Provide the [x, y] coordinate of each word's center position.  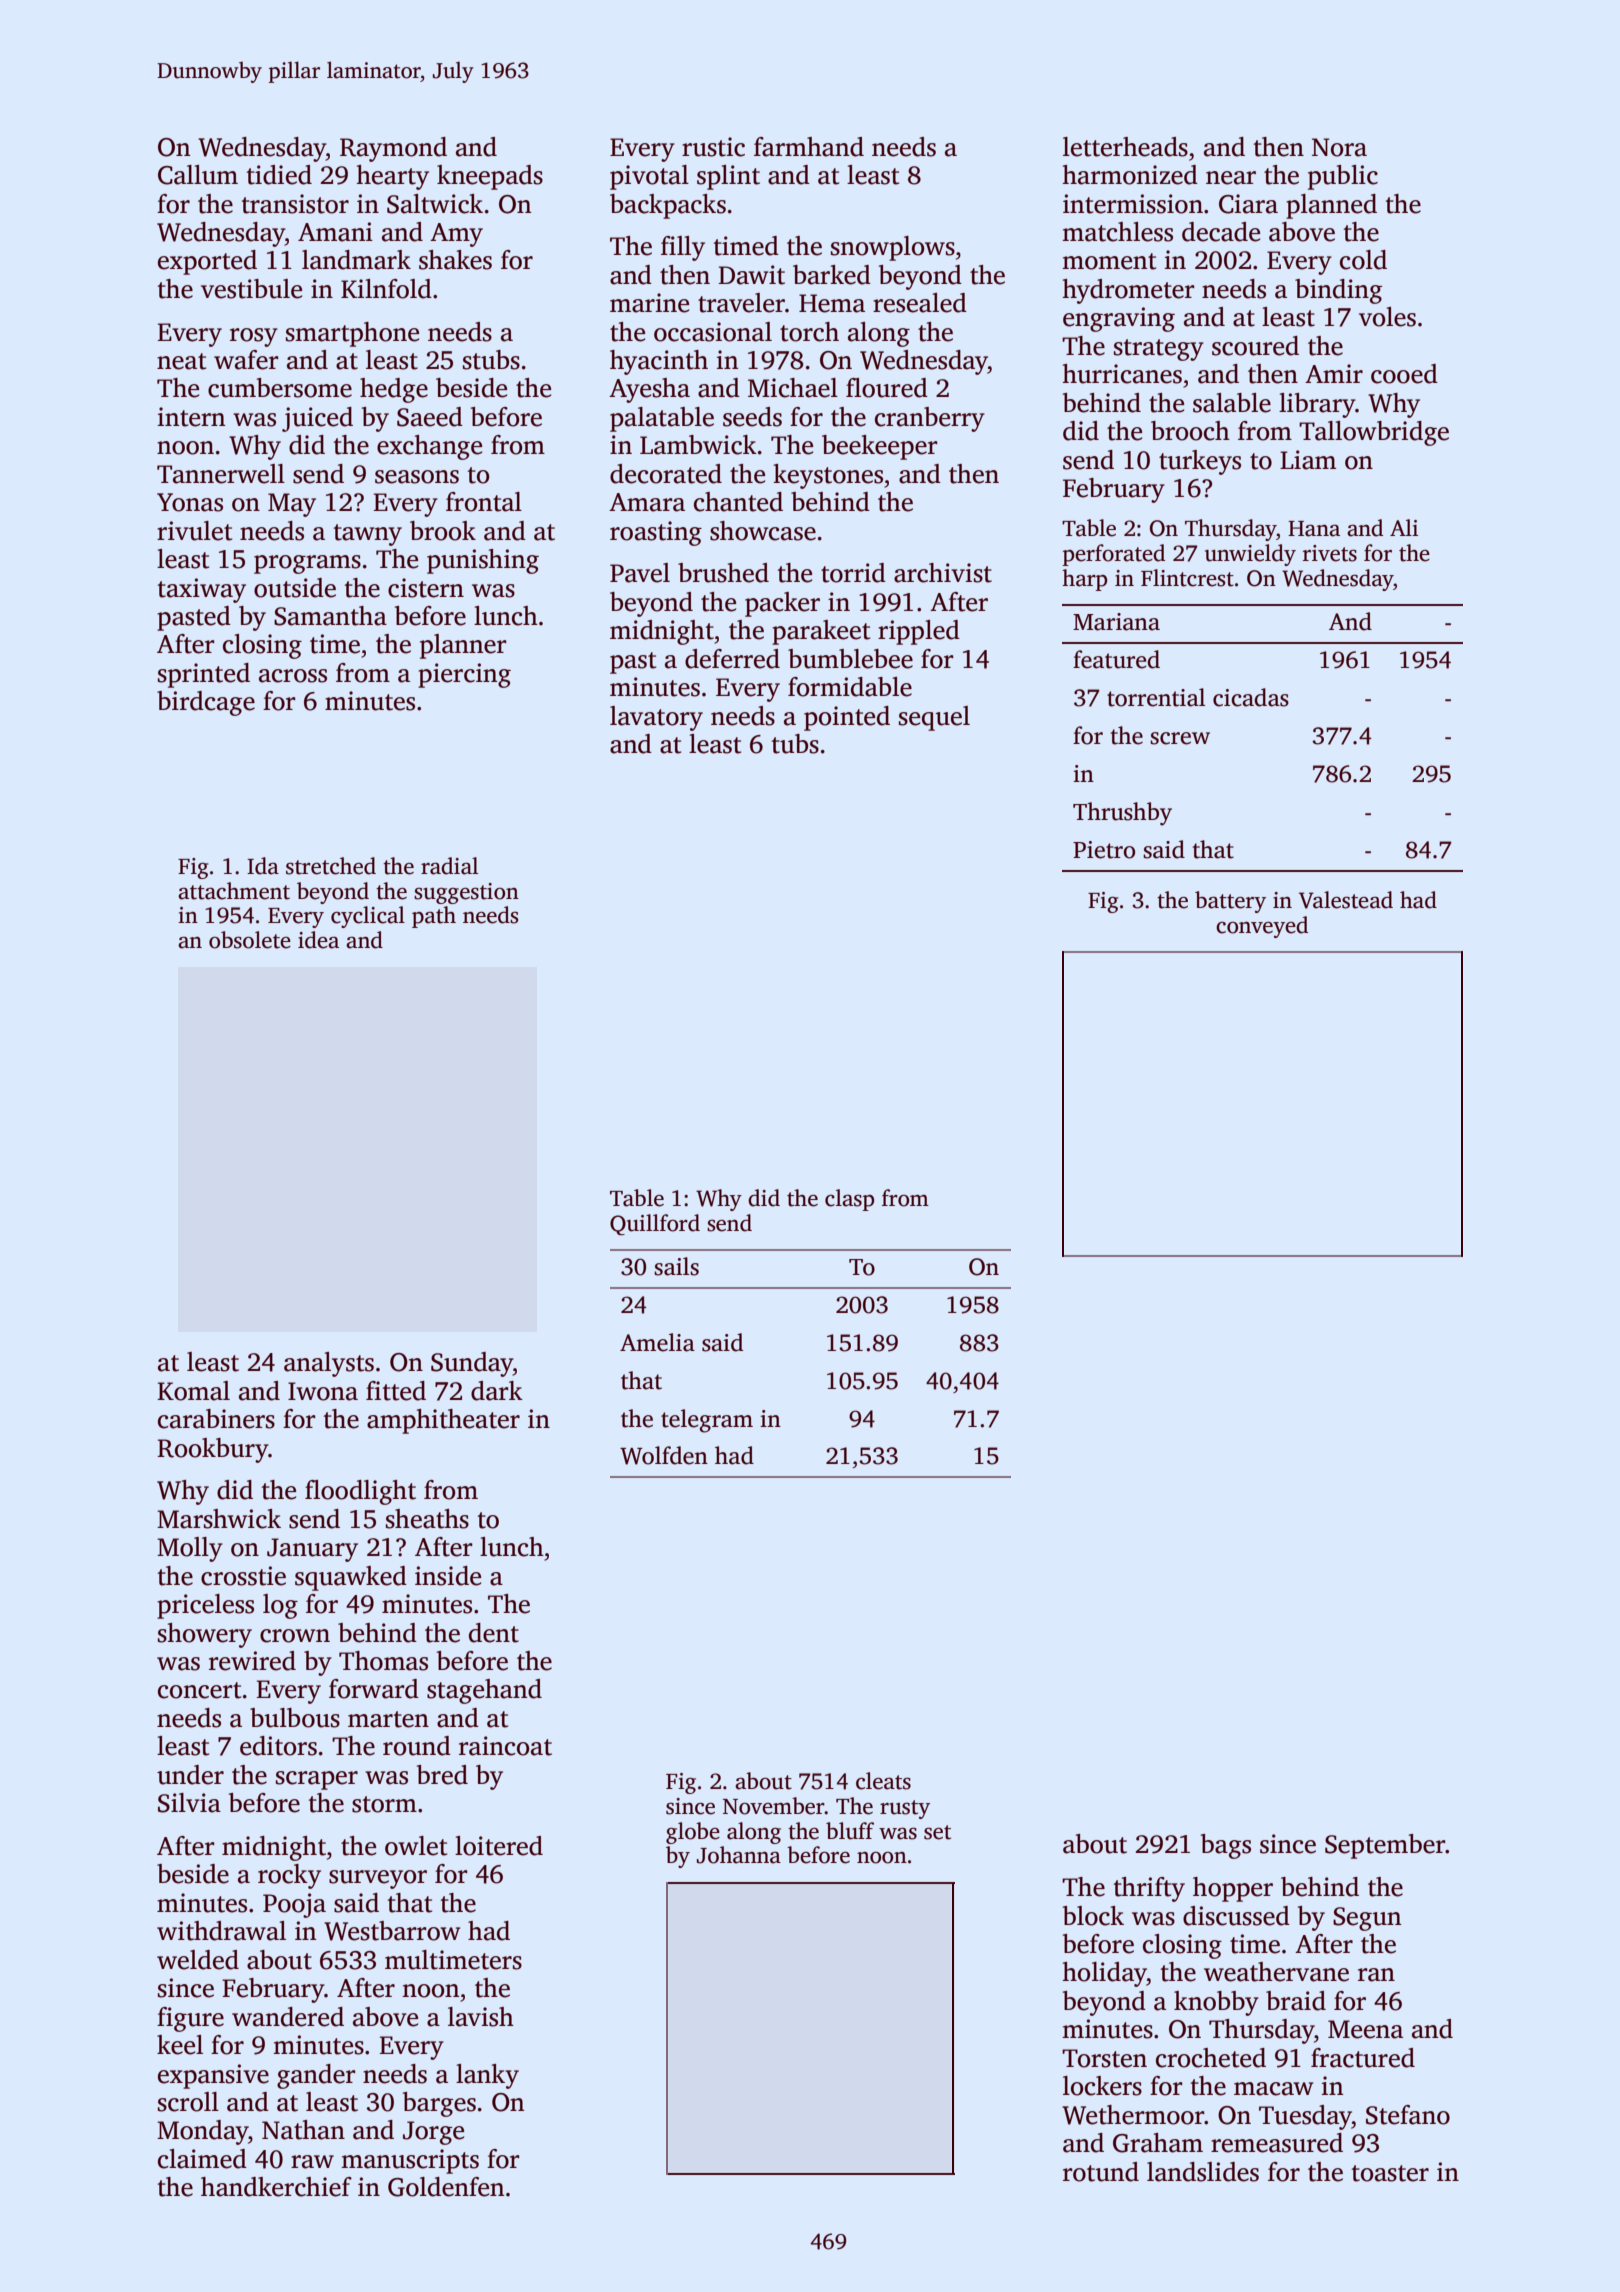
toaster [1390, 2173]
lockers [1102, 2086]
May [292, 505]
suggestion [466, 893]
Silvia [189, 1803]
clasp [849, 1200]
